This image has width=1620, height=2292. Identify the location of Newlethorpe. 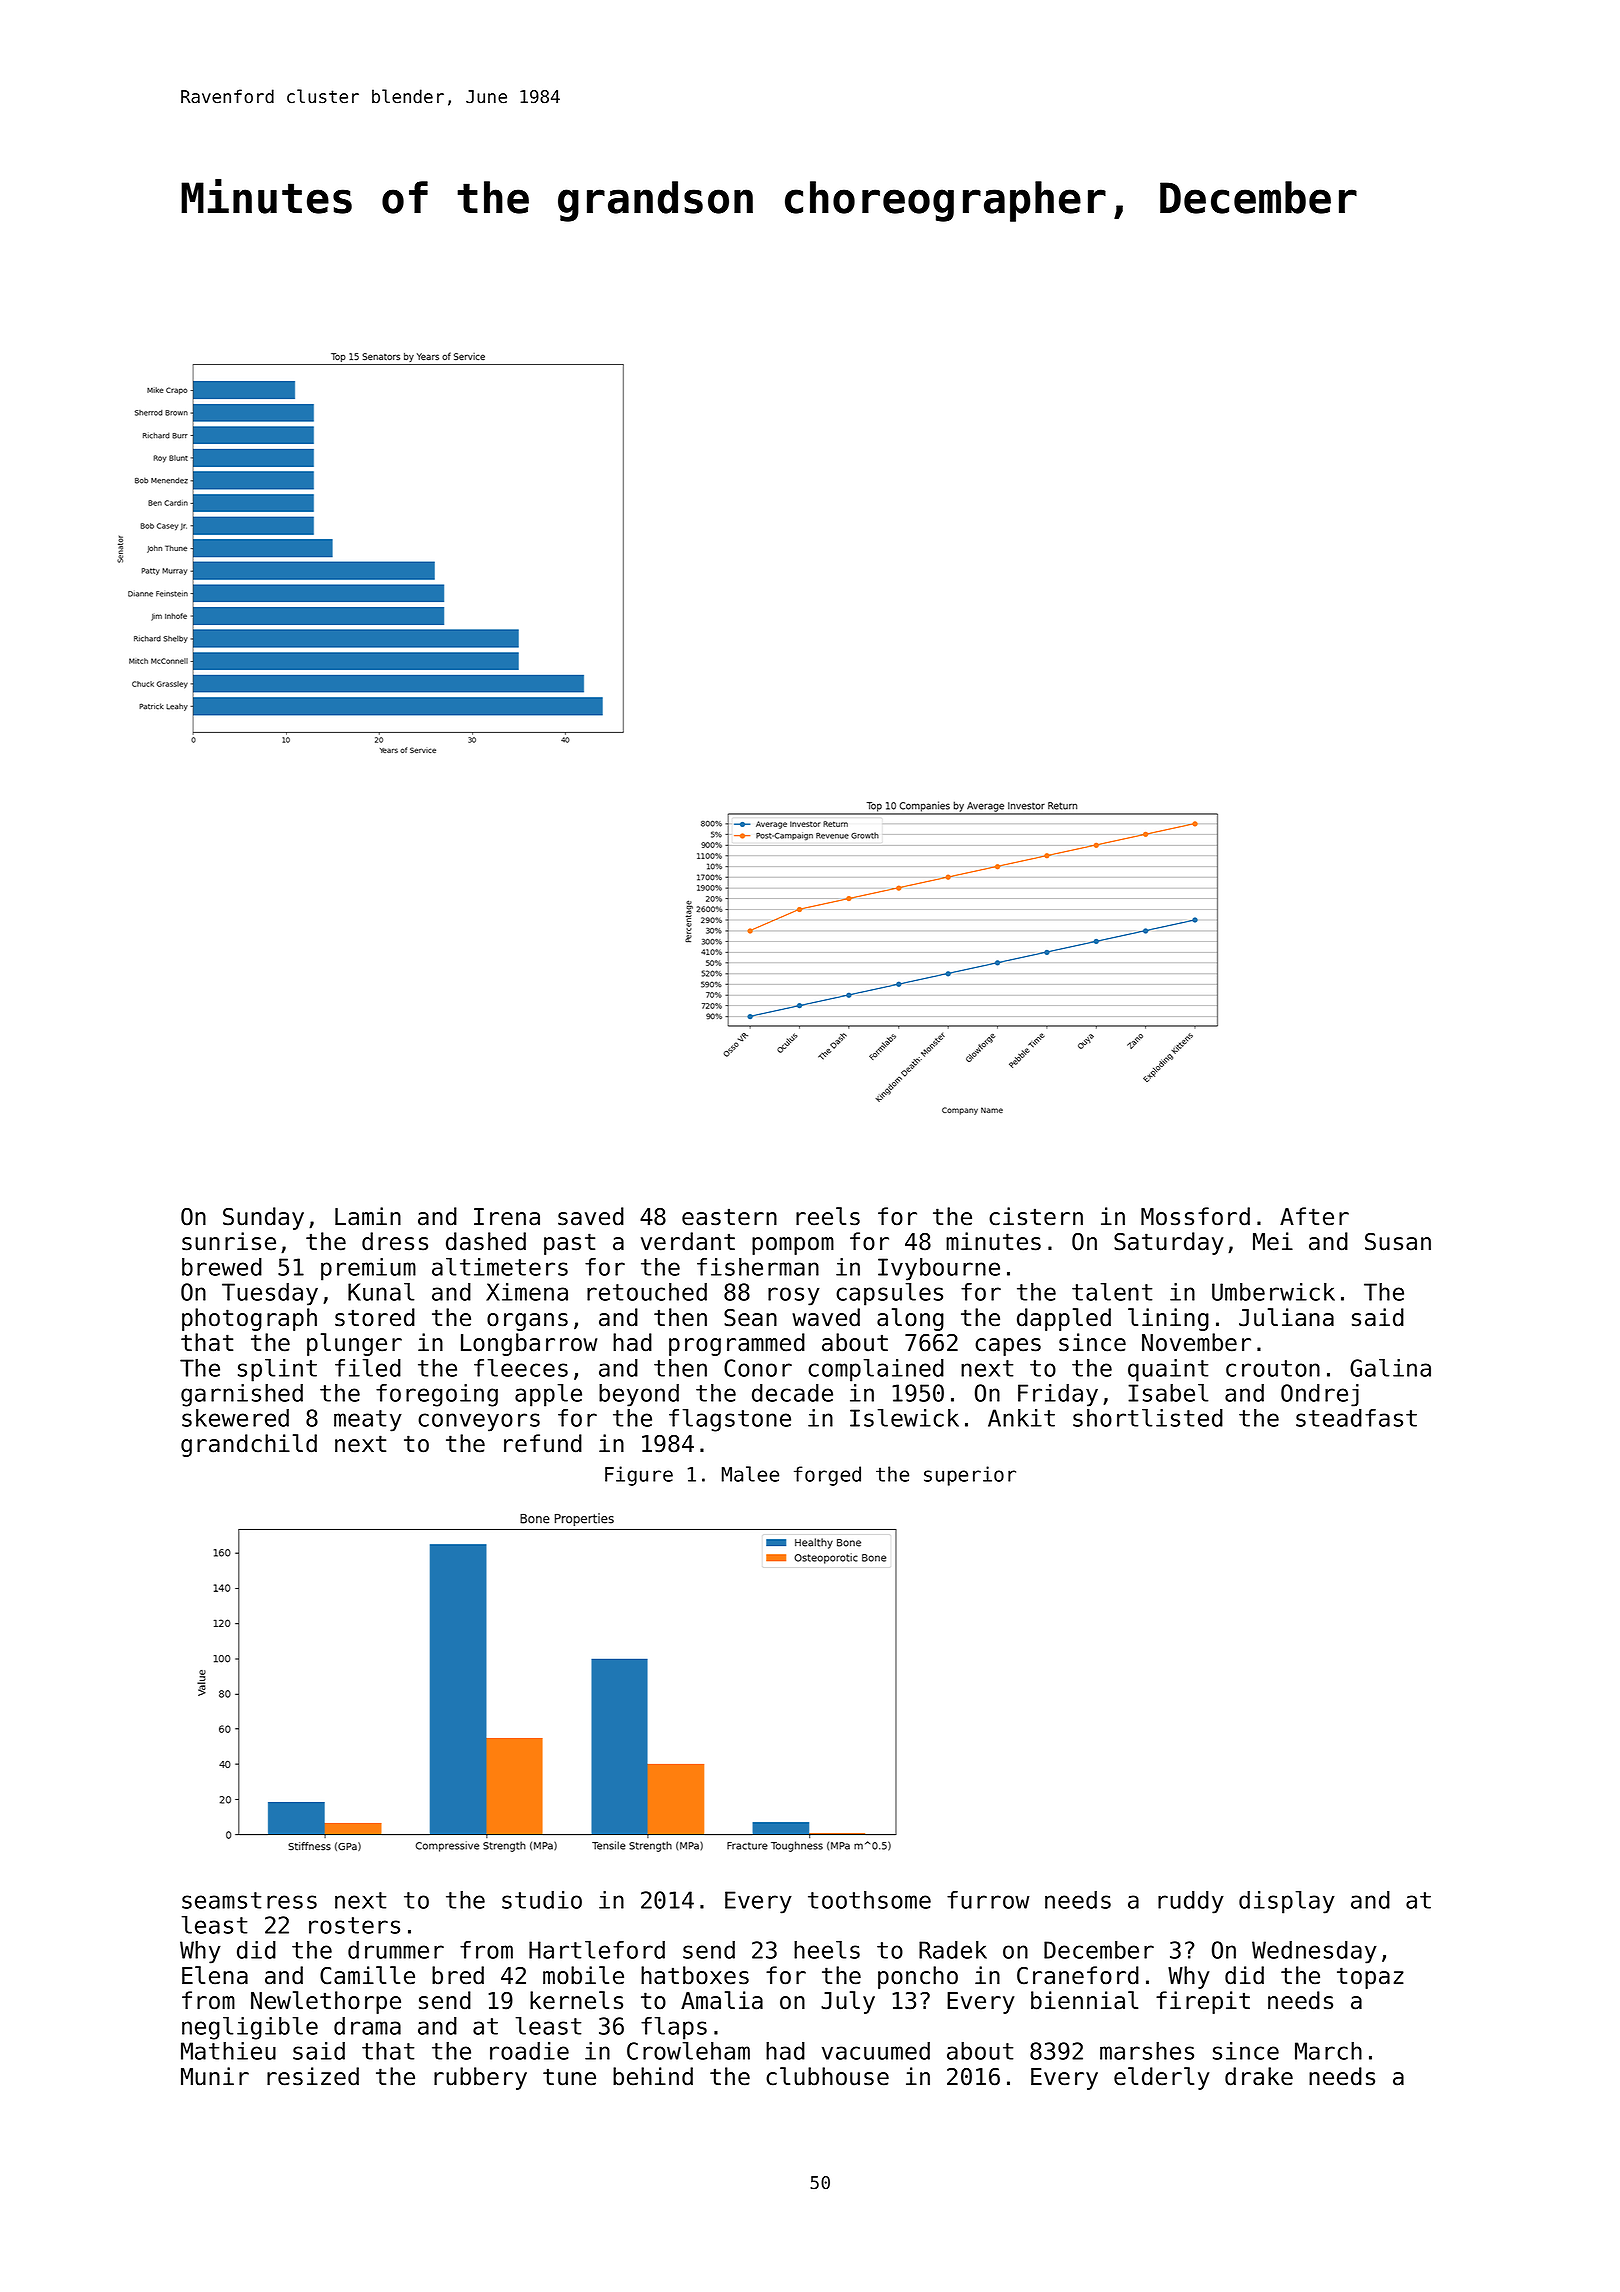
(326, 2002).
